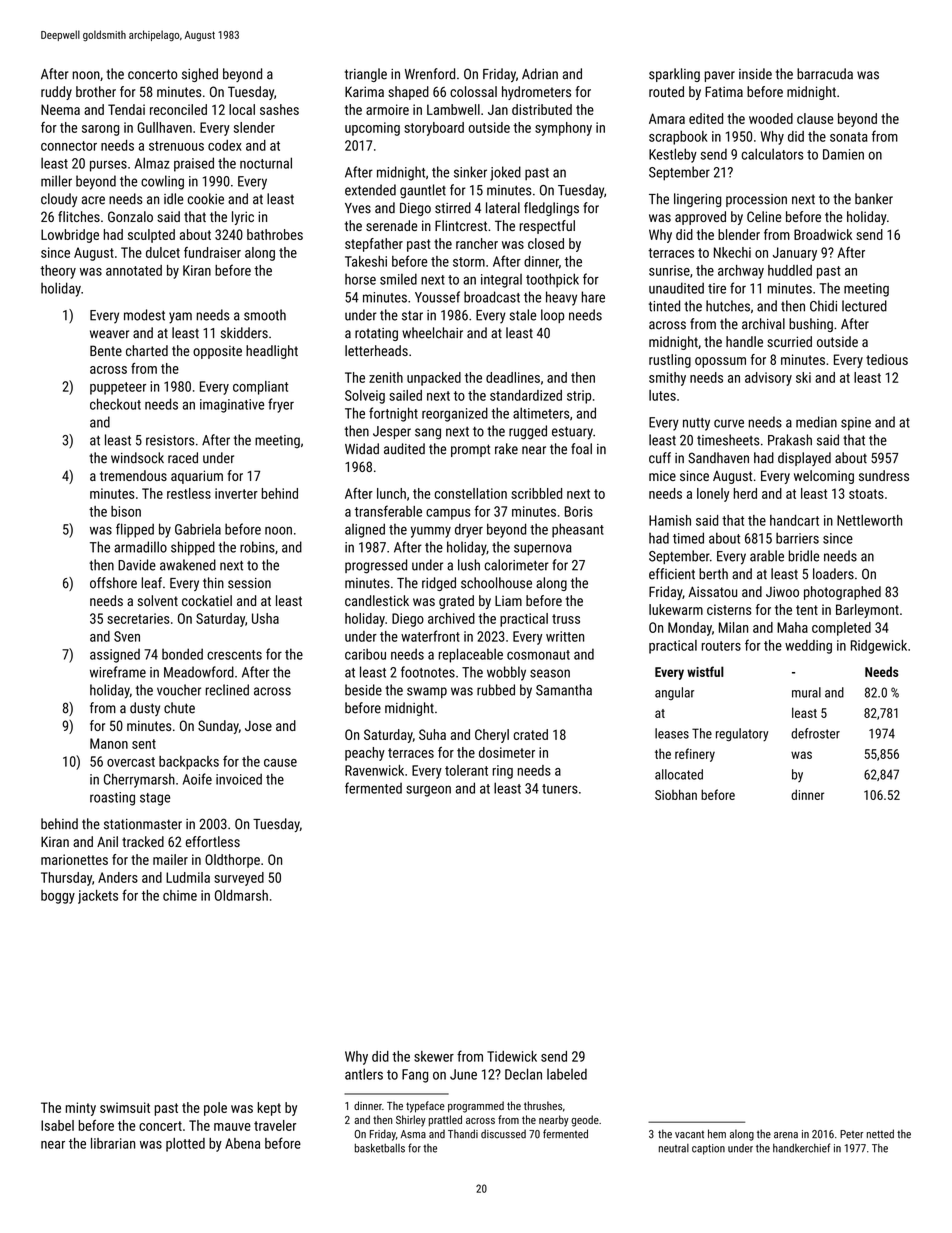 This document has width=952, height=1233. I want to click on antlers, so click(364, 1074).
